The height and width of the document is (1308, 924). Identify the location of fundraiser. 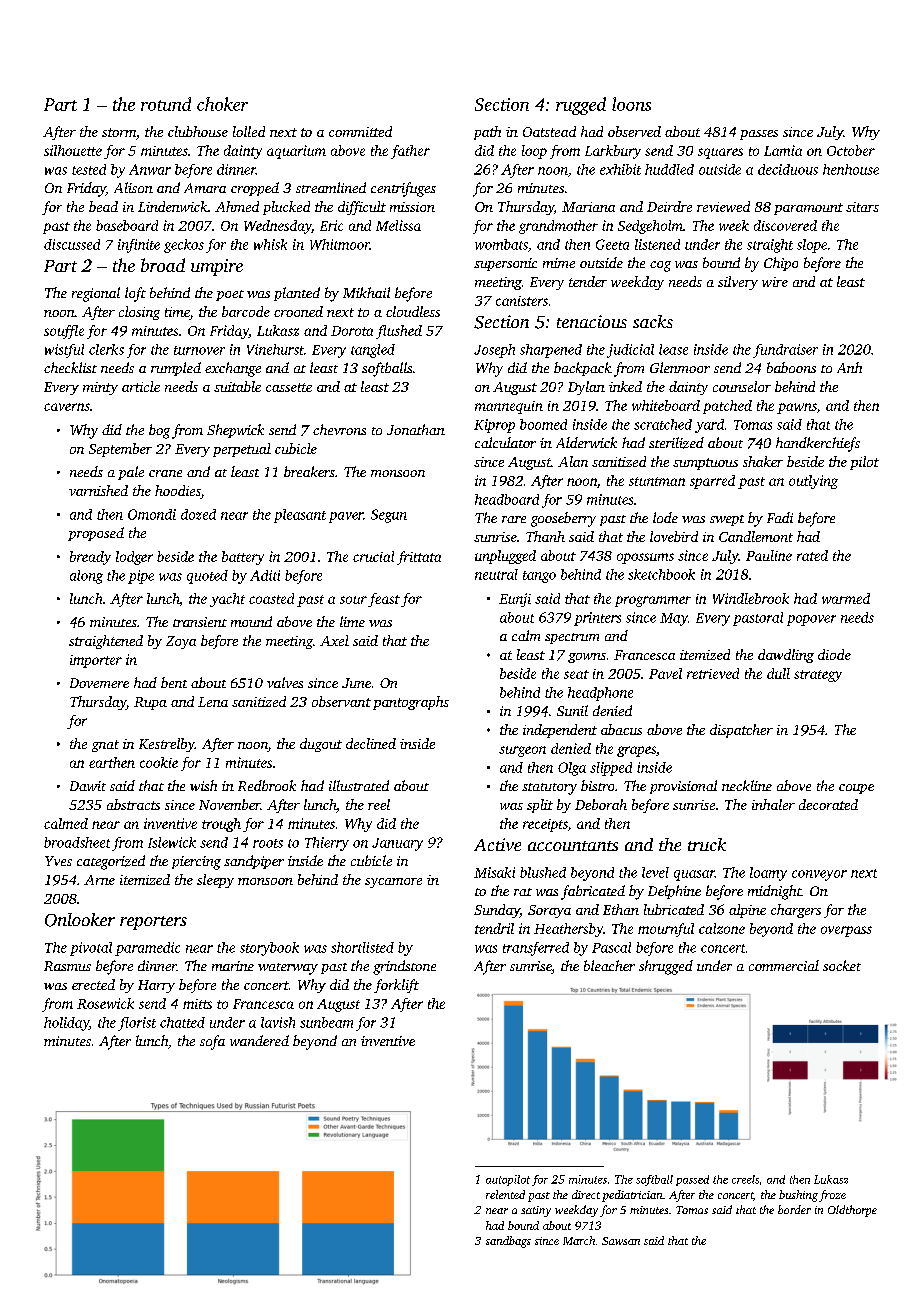
(785, 351).
